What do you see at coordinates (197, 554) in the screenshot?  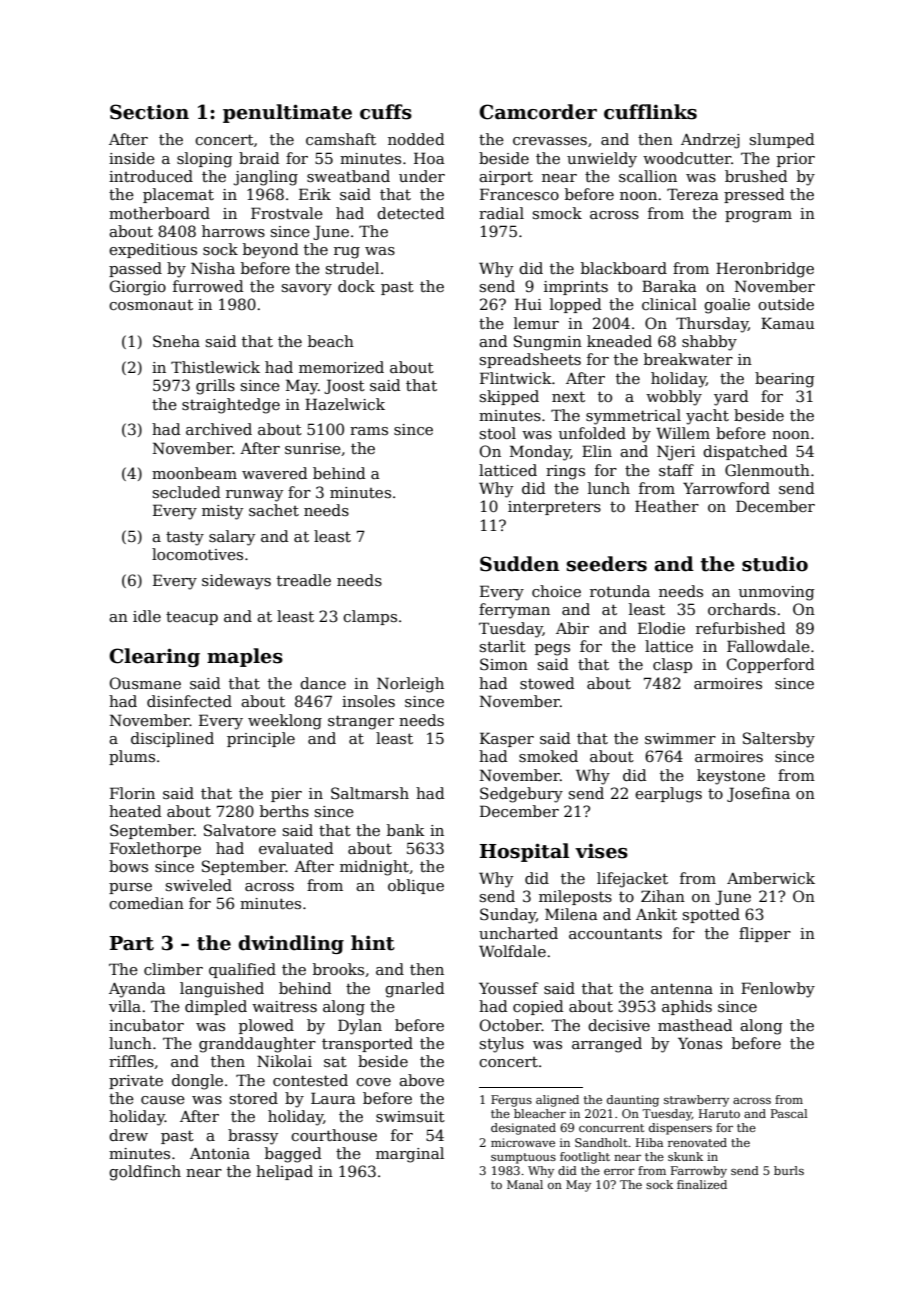 I see `locomotives` at bounding box center [197, 554].
